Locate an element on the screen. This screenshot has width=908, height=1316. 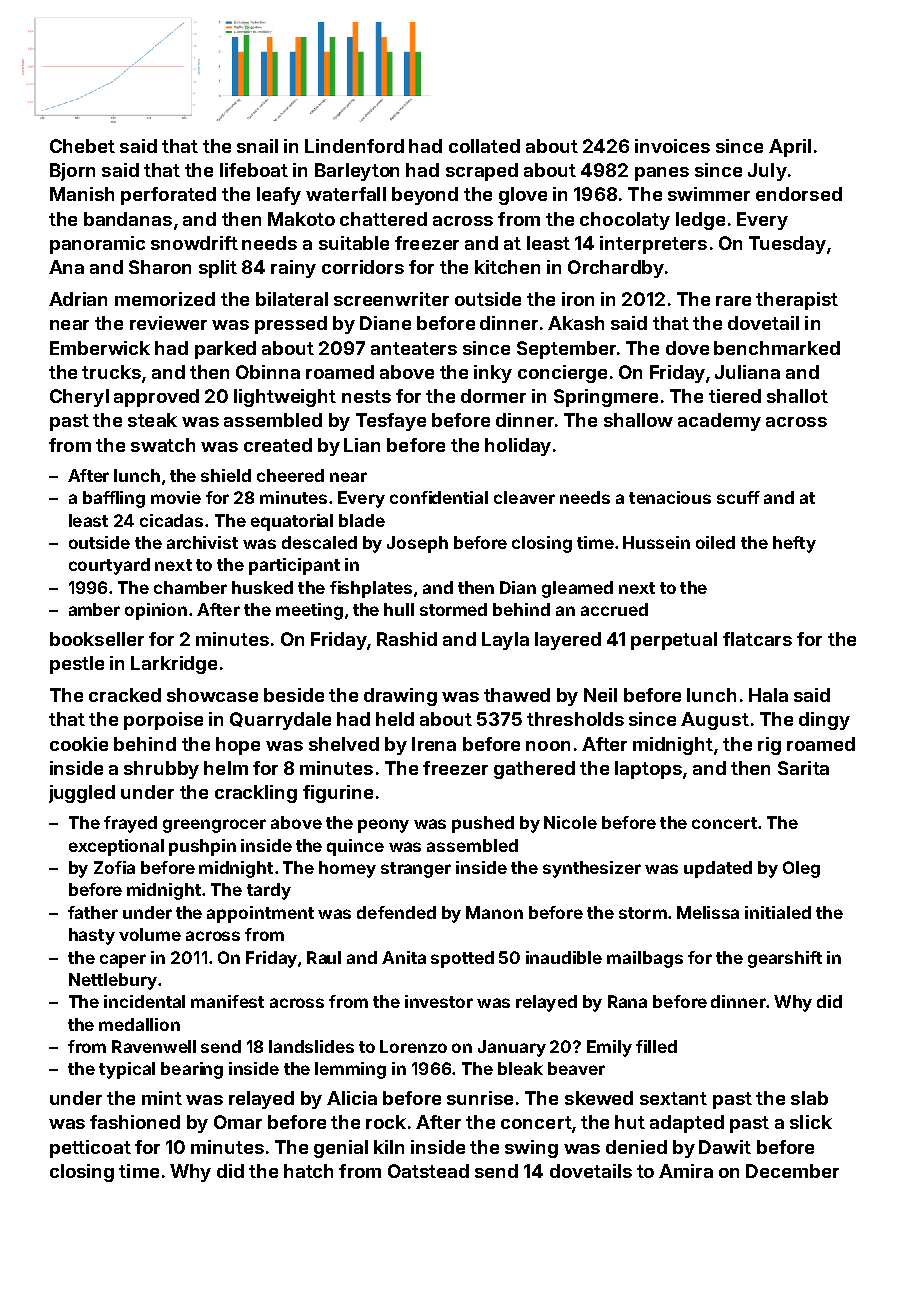
laptops is located at coordinates (648, 770).
